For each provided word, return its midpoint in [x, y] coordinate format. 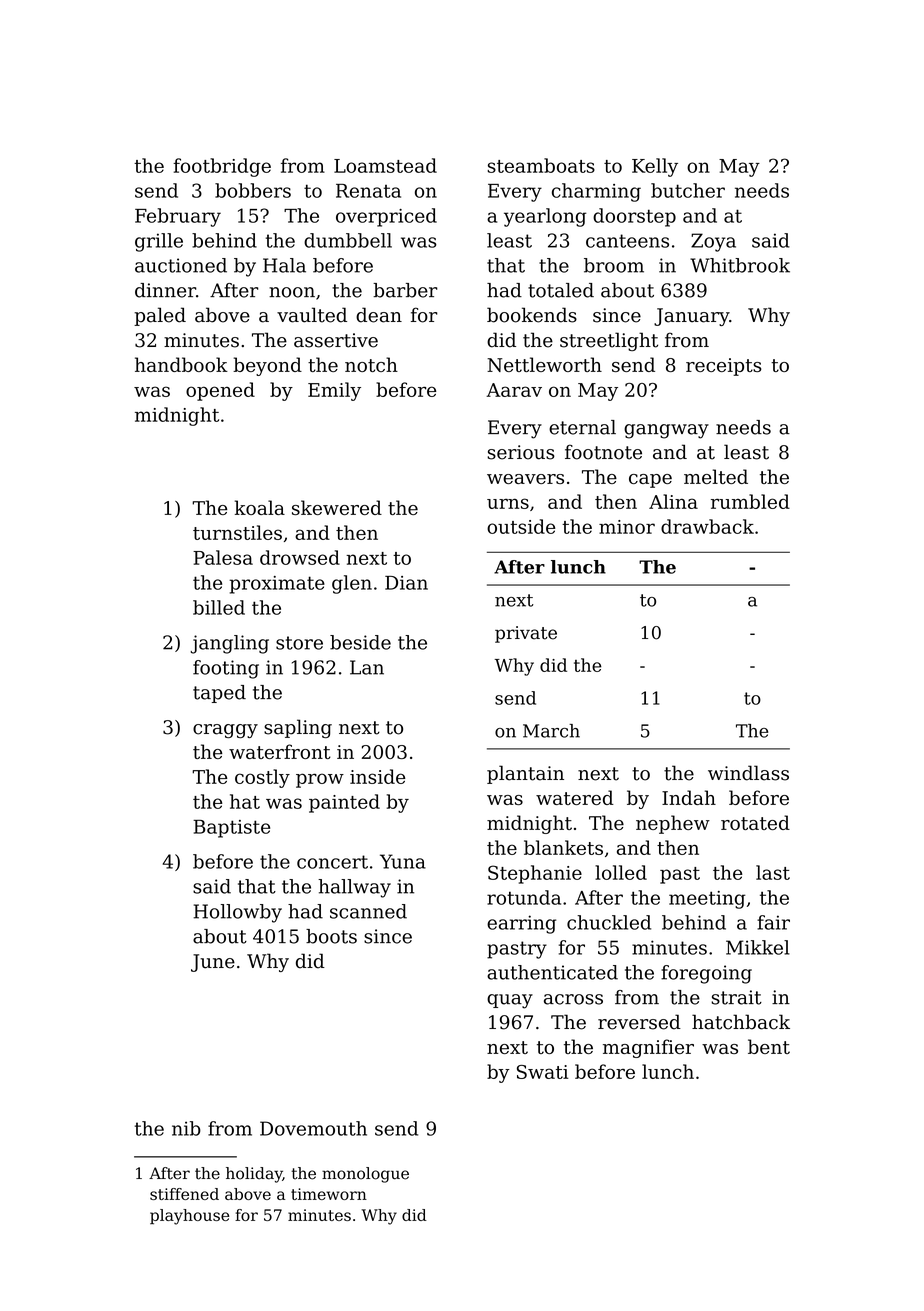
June [213, 963]
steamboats [541, 165]
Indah [689, 797]
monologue [365, 1175]
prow [320, 780]
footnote [603, 452]
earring [521, 924]
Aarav [514, 390]
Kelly [655, 167]
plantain [525, 774]
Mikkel [758, 947]
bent [769, 1046]
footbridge [222, 167]
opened [220, 391]
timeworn [329, 1194]
